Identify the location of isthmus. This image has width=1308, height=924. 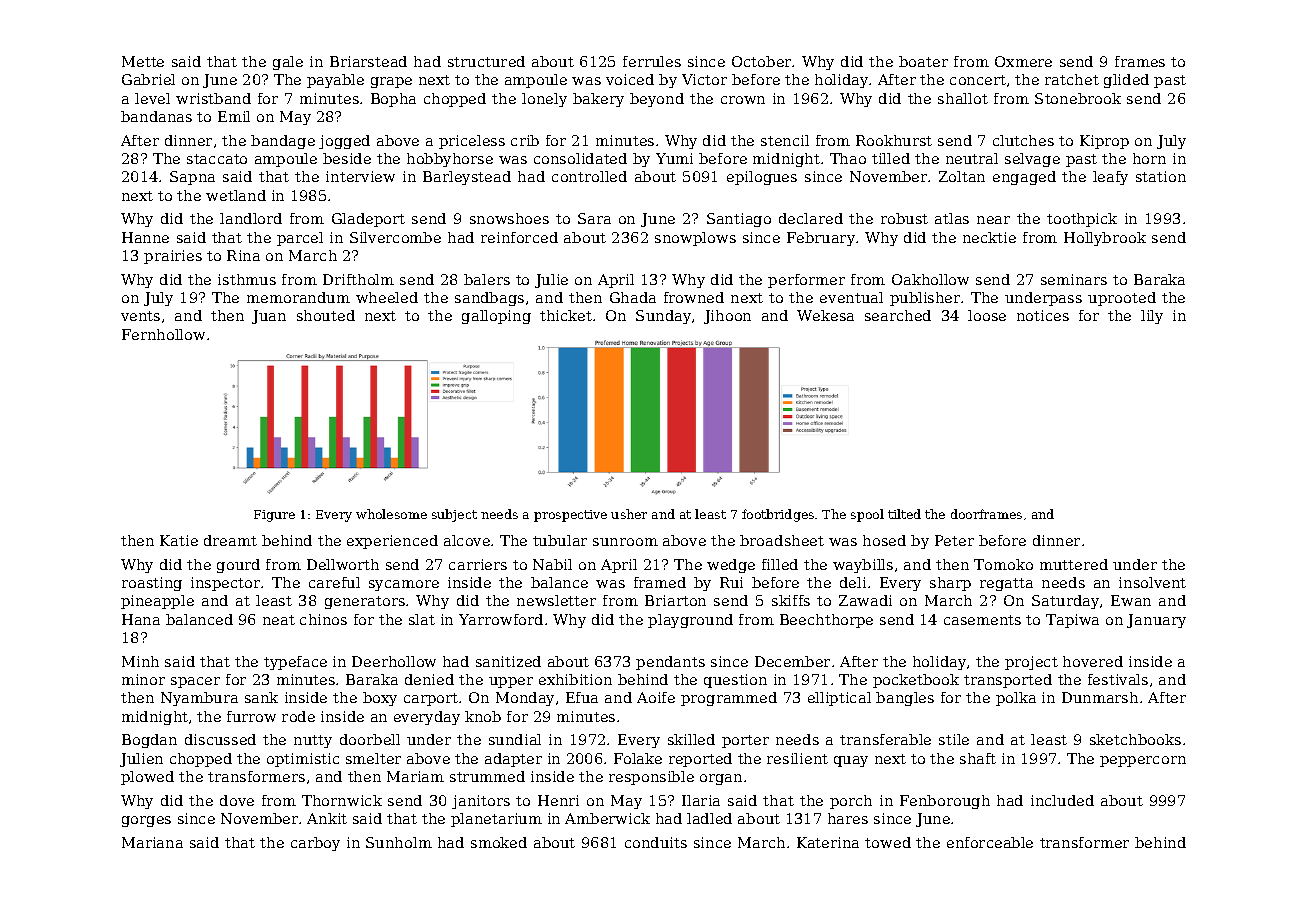
(247, 279).
